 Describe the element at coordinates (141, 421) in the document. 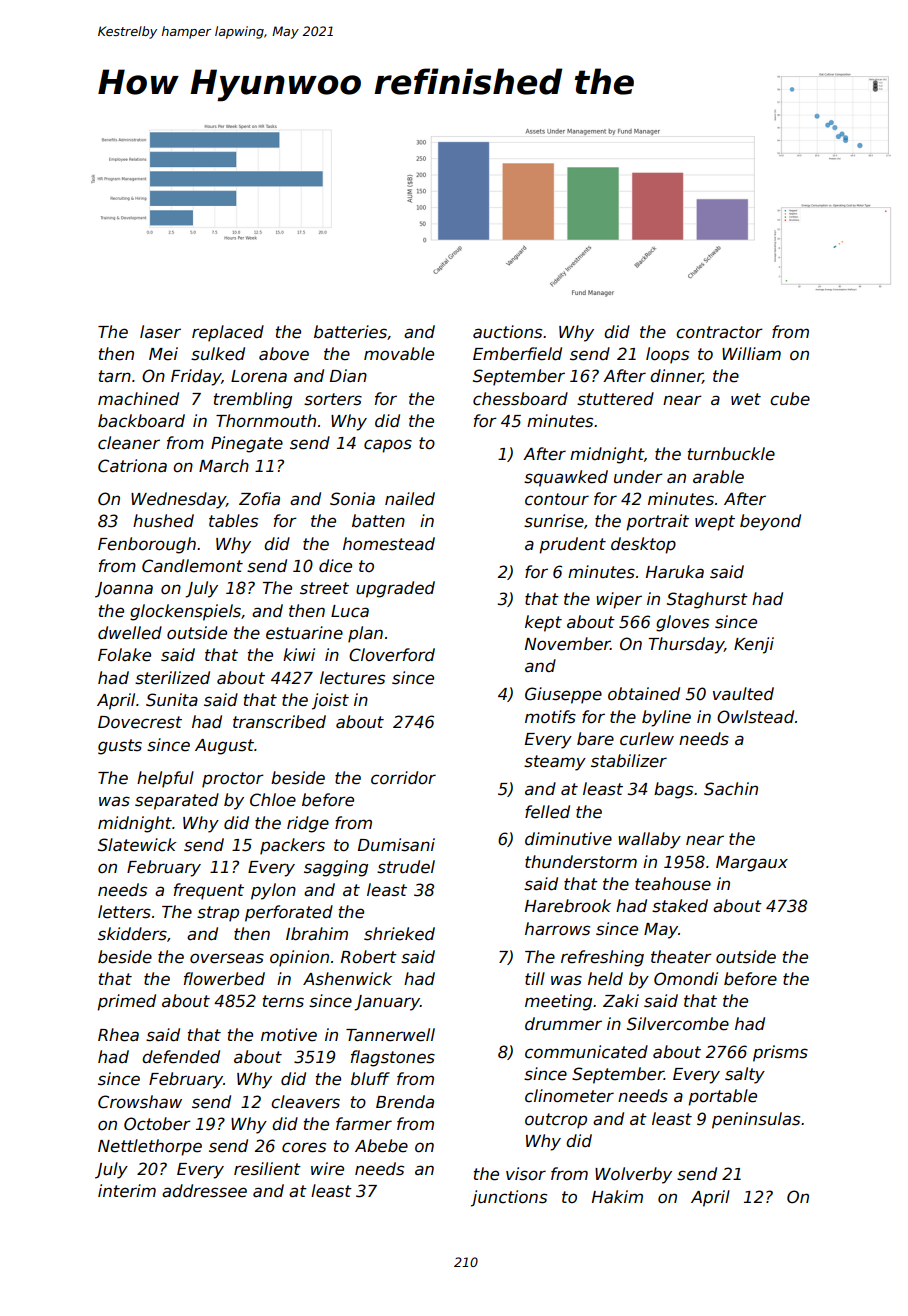

I see `backboard` at that location.
